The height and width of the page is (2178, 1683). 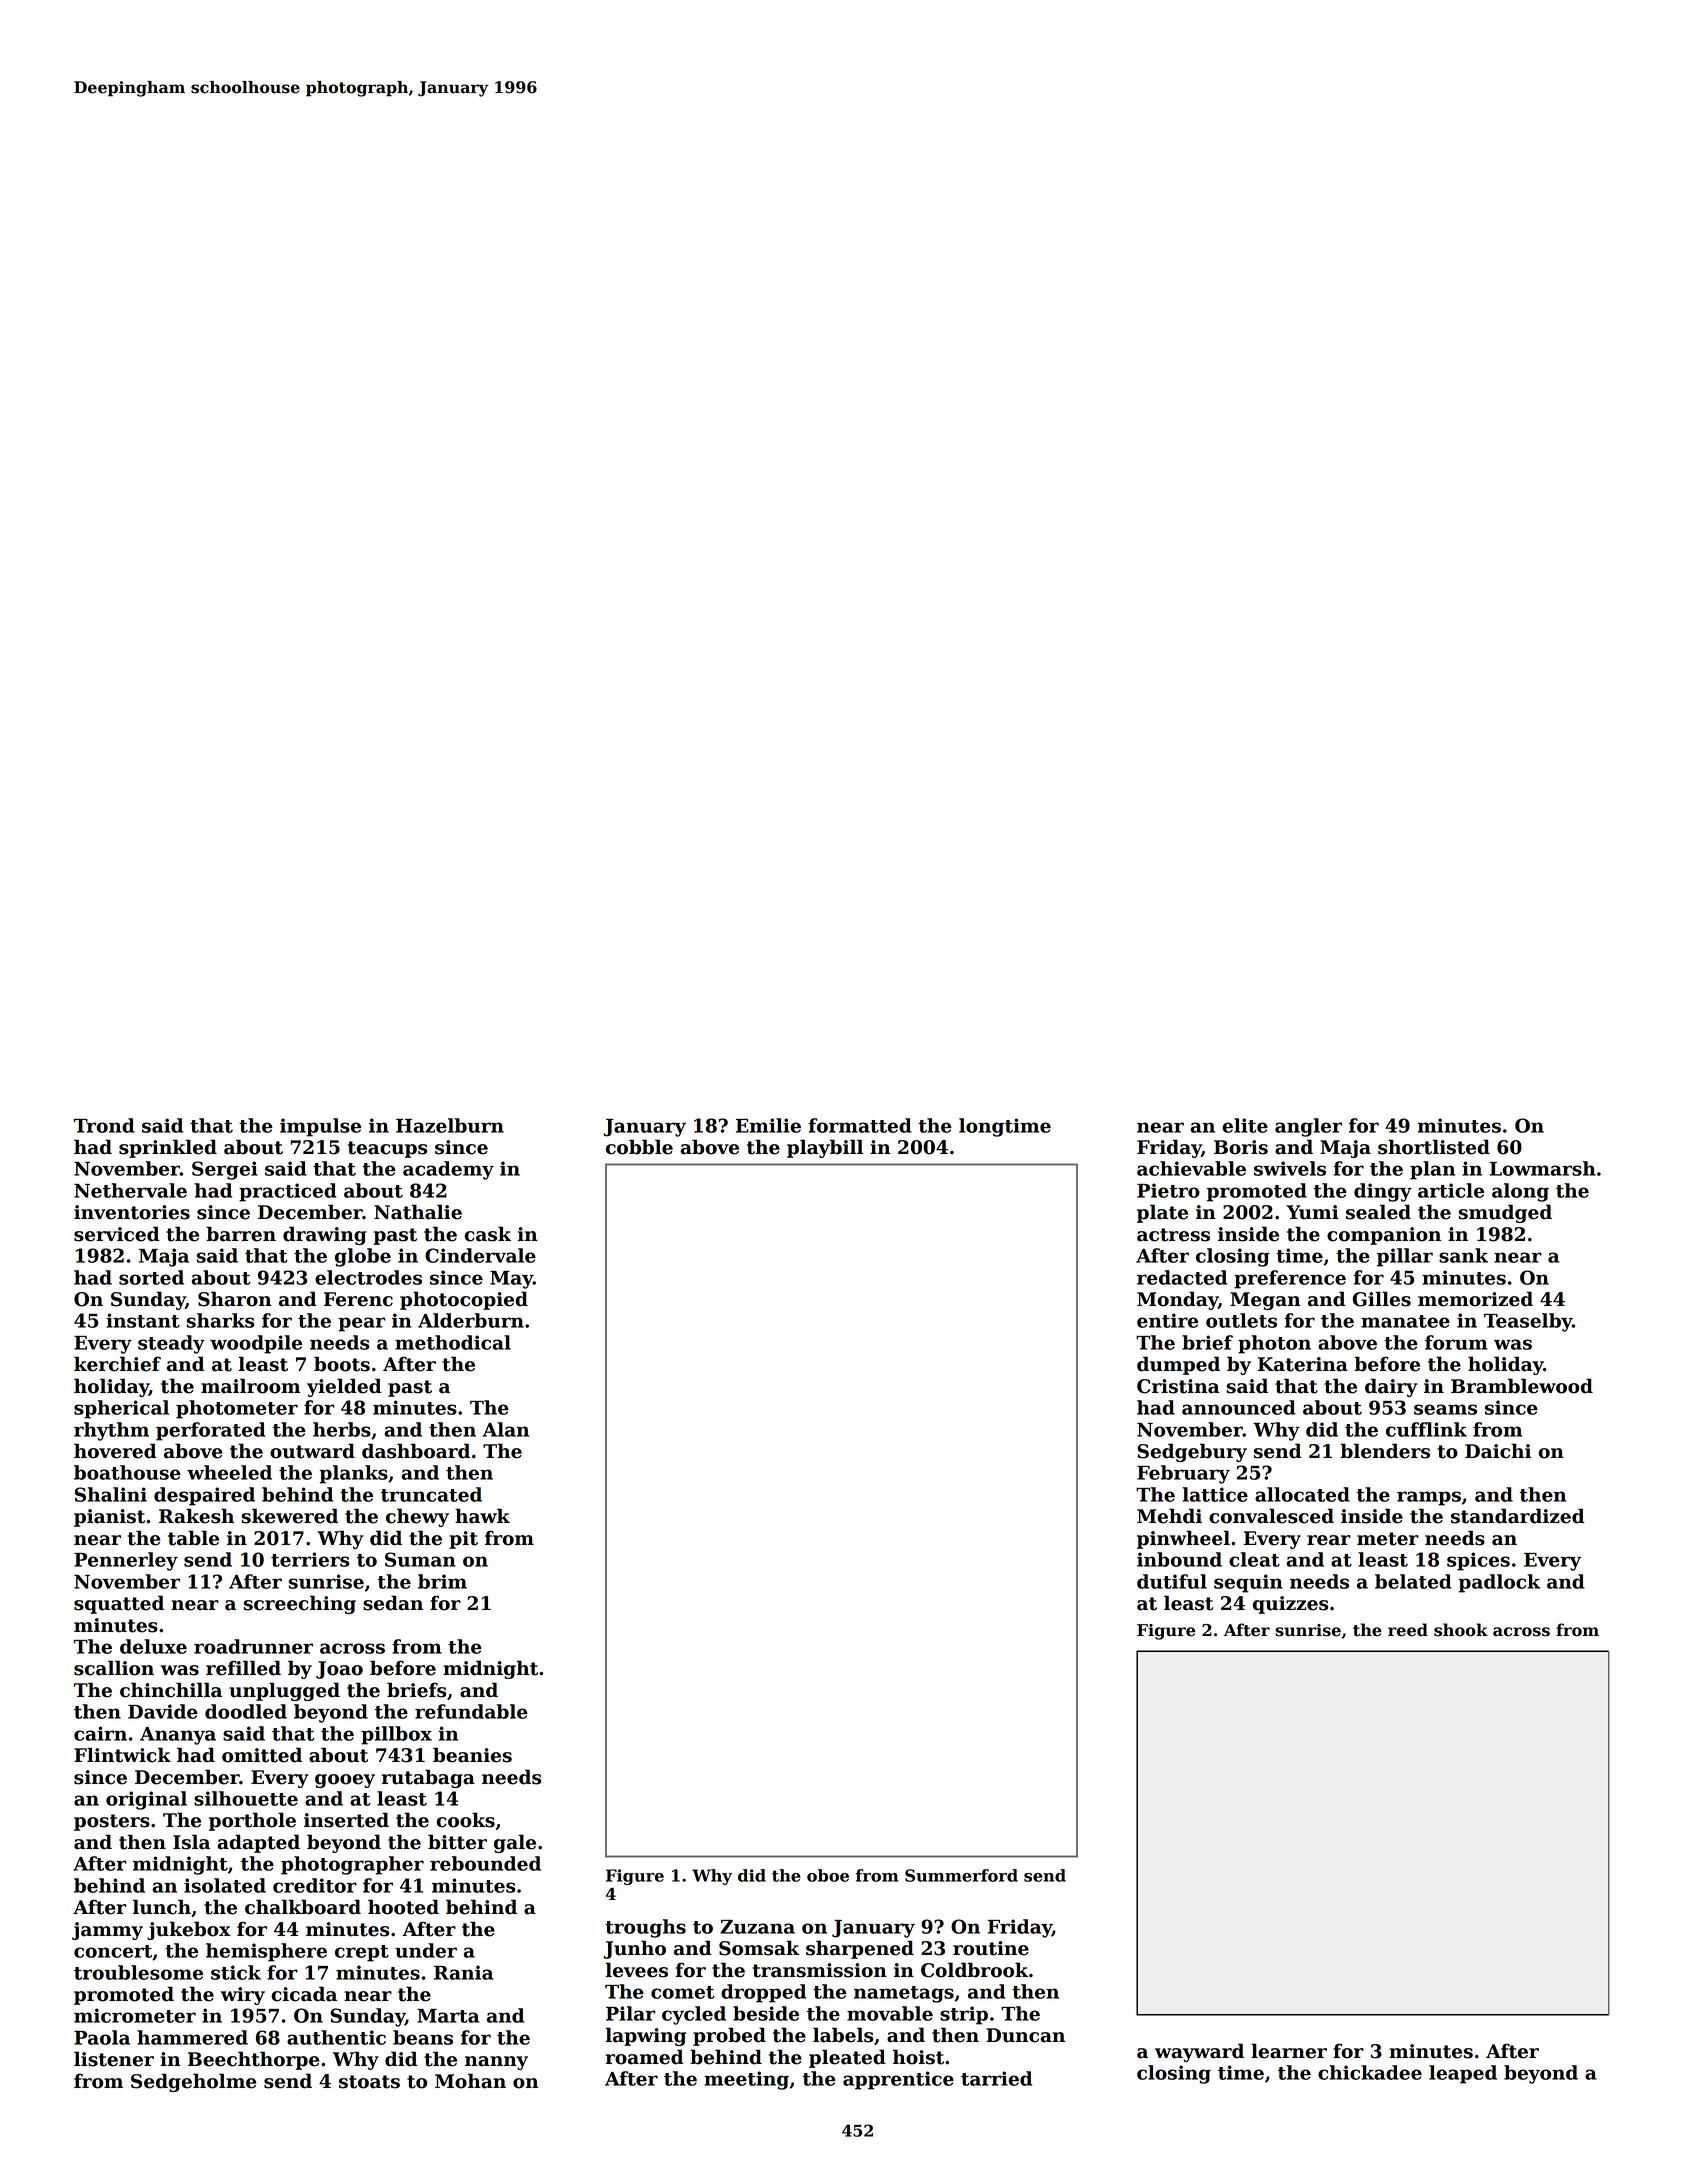 I want to click on refundable, so click(x=471, y=1711).
